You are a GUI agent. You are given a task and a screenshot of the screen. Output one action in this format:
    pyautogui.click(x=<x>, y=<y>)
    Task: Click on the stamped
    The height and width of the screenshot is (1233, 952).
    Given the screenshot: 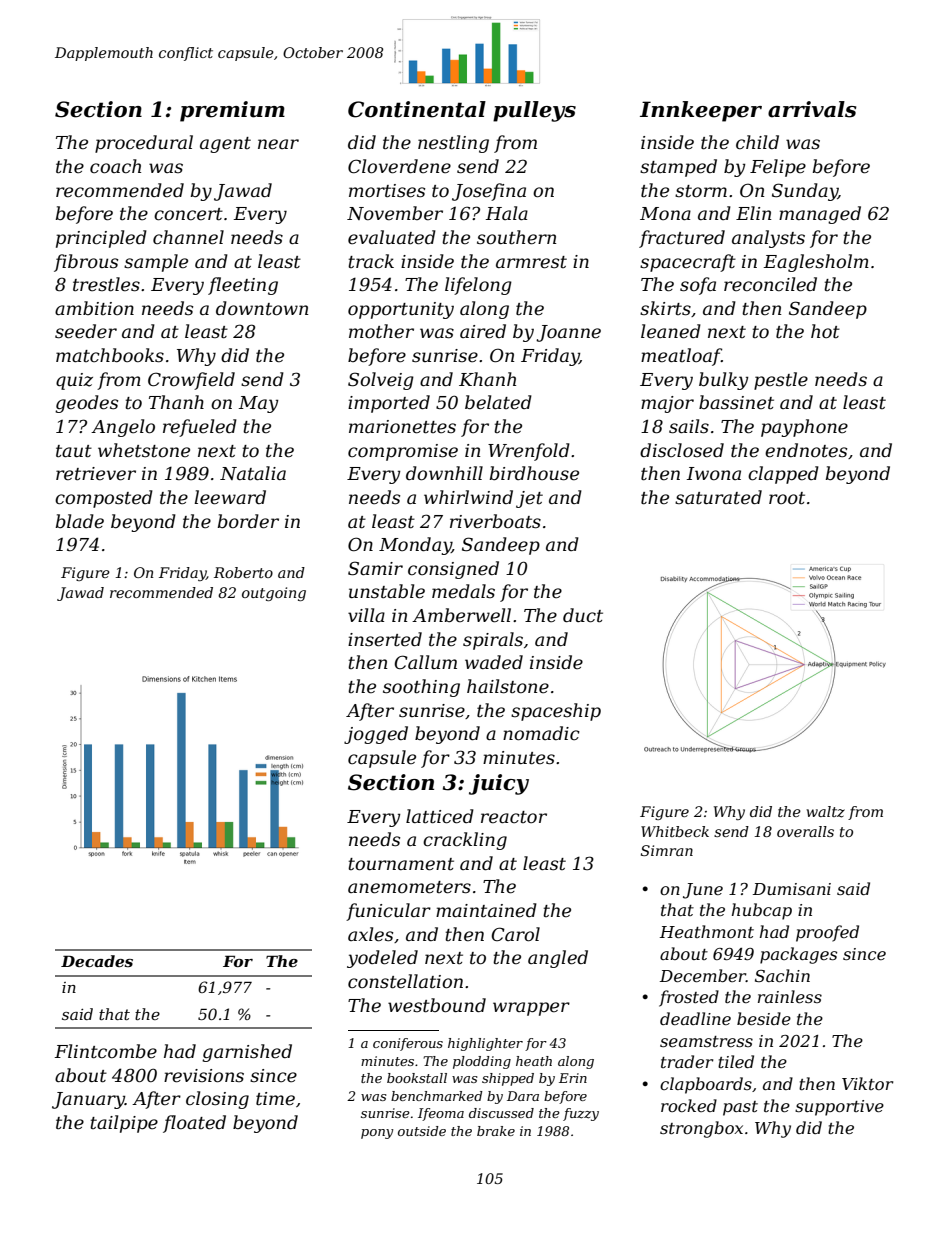 What is the action you would take?
    pyautogui.click(x=678, y=168)
